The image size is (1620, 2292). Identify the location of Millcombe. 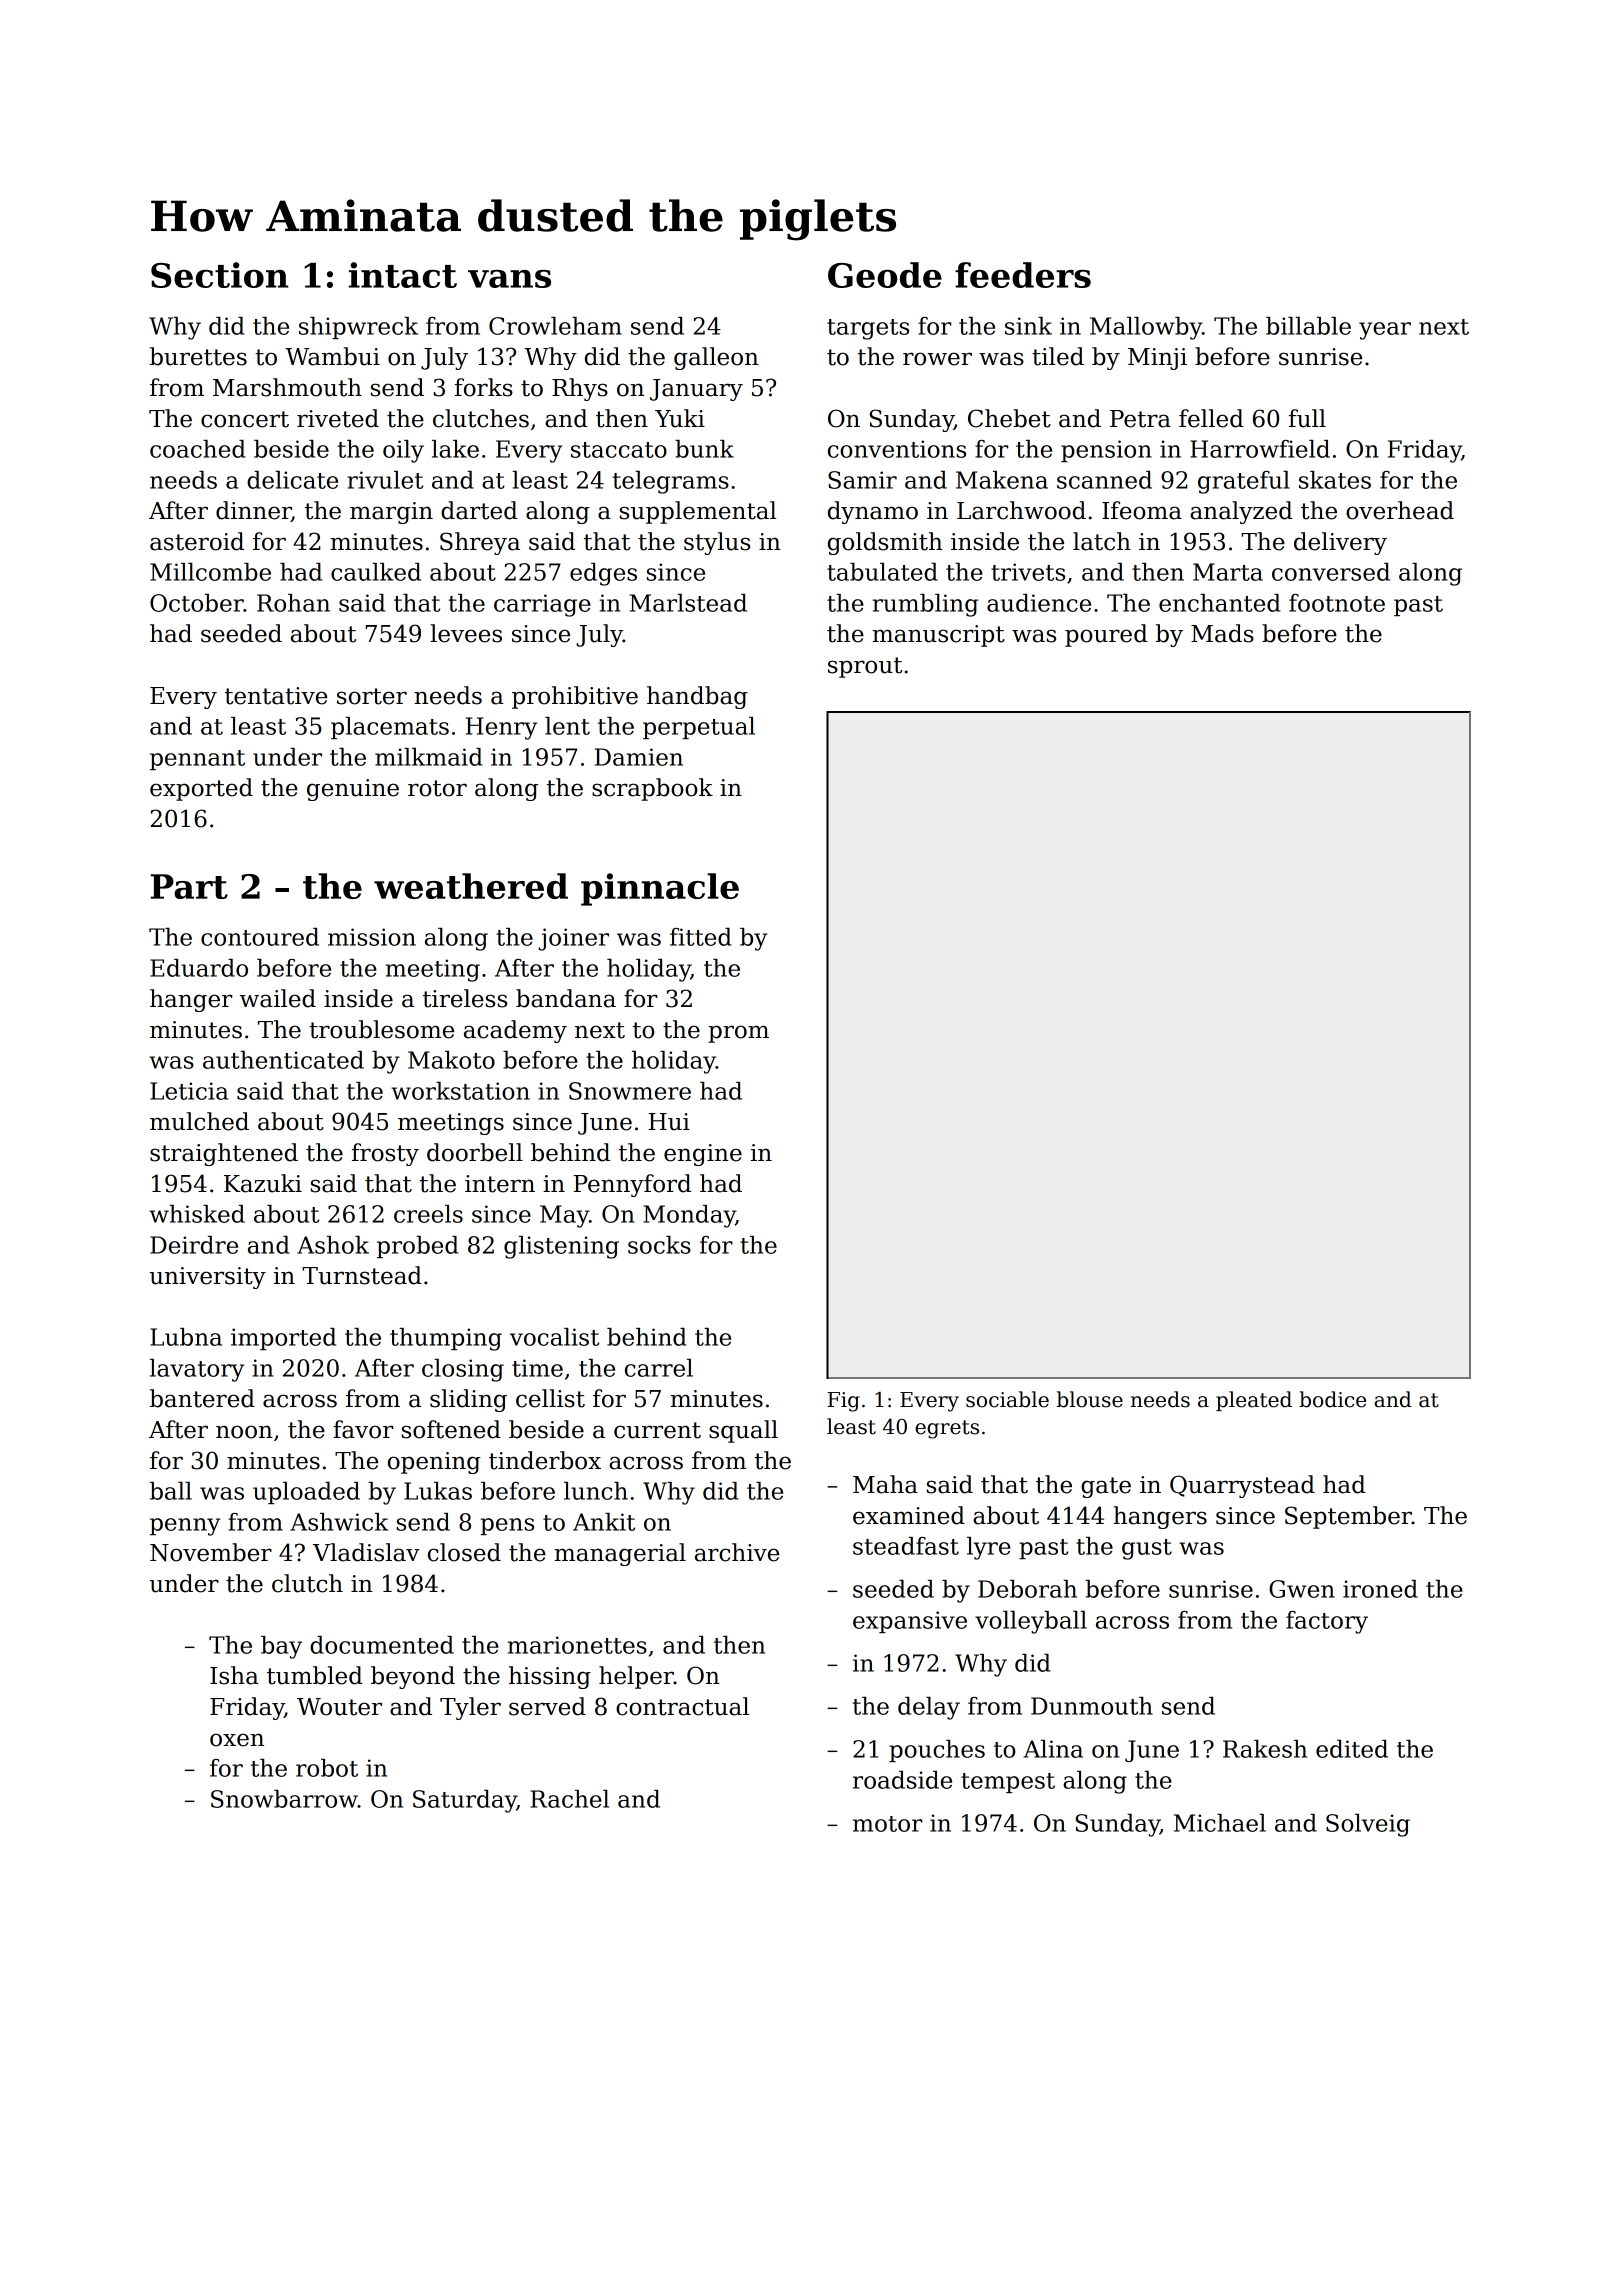
(210, 572).
